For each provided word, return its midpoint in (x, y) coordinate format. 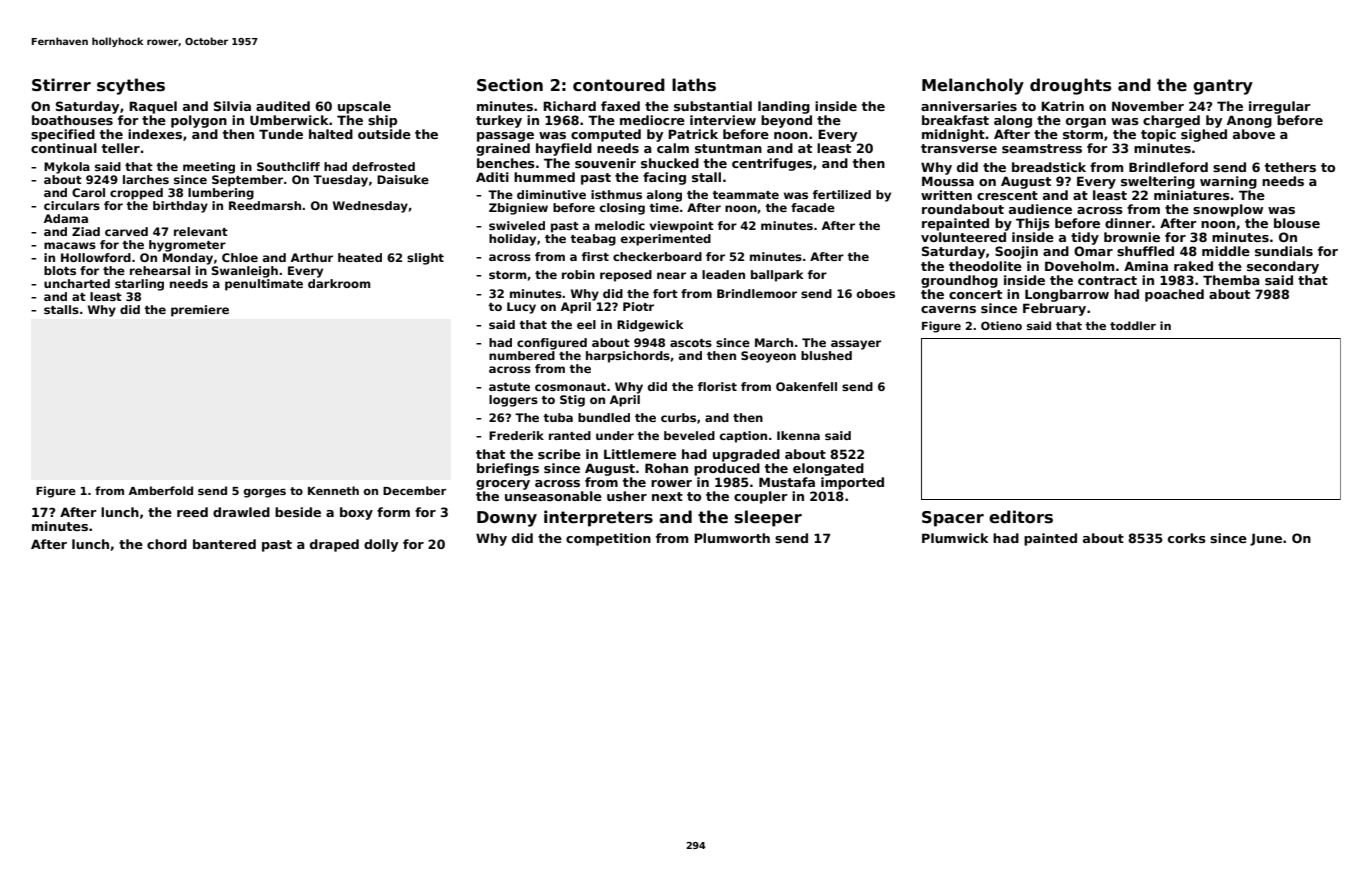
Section (510, 85)
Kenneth (333, 490)
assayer (856, 345)
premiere (200, 311)
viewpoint (681, 227)
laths (694, 85)
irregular (1280, 107)
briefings (508, 469)
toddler (1133, 325)
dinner (1128, 223)
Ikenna (798, 435)
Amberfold (161, 490)
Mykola (67, 168)
